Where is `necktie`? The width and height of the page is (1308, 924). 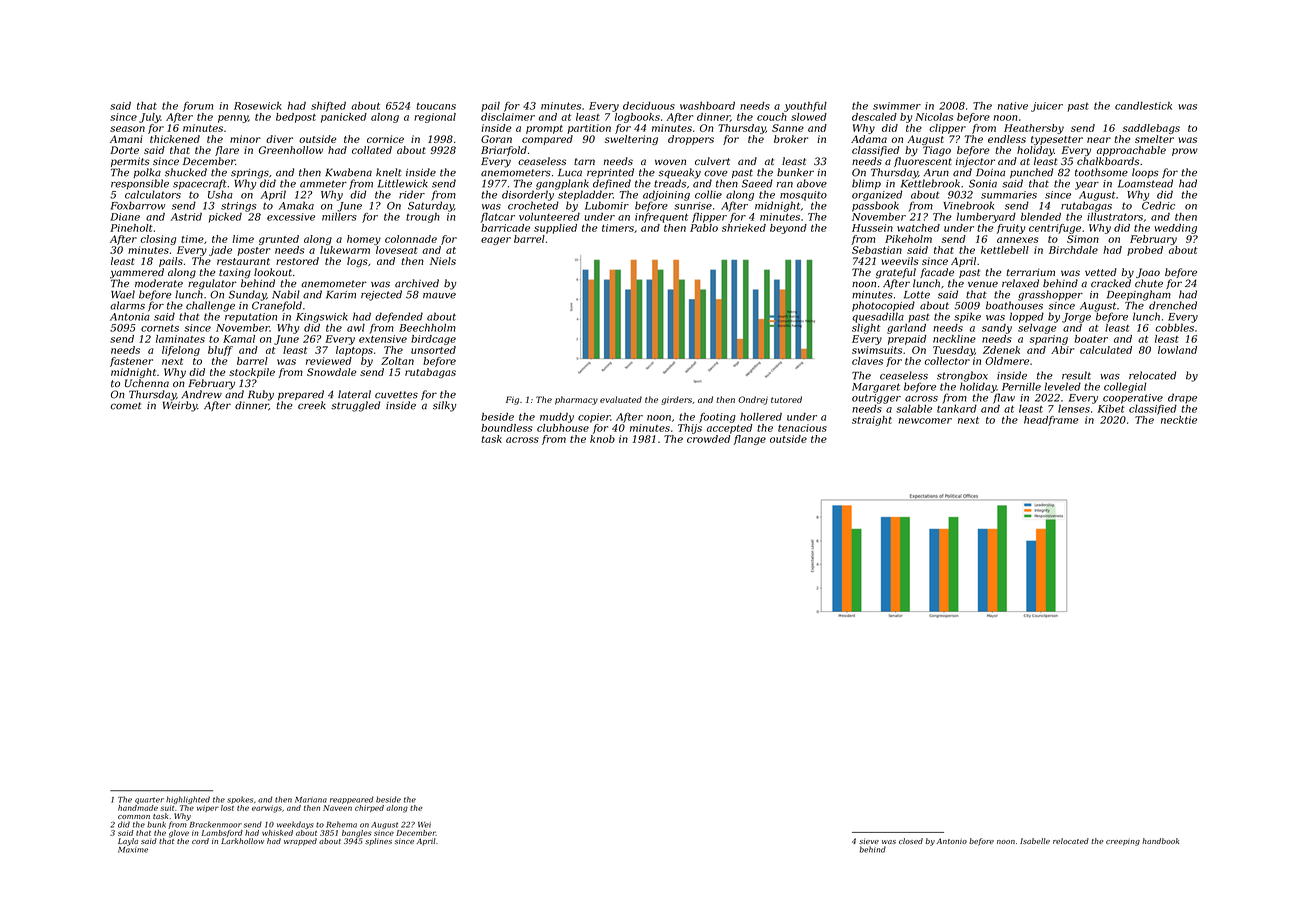 necktie is located at coordinates (1179, 420).
